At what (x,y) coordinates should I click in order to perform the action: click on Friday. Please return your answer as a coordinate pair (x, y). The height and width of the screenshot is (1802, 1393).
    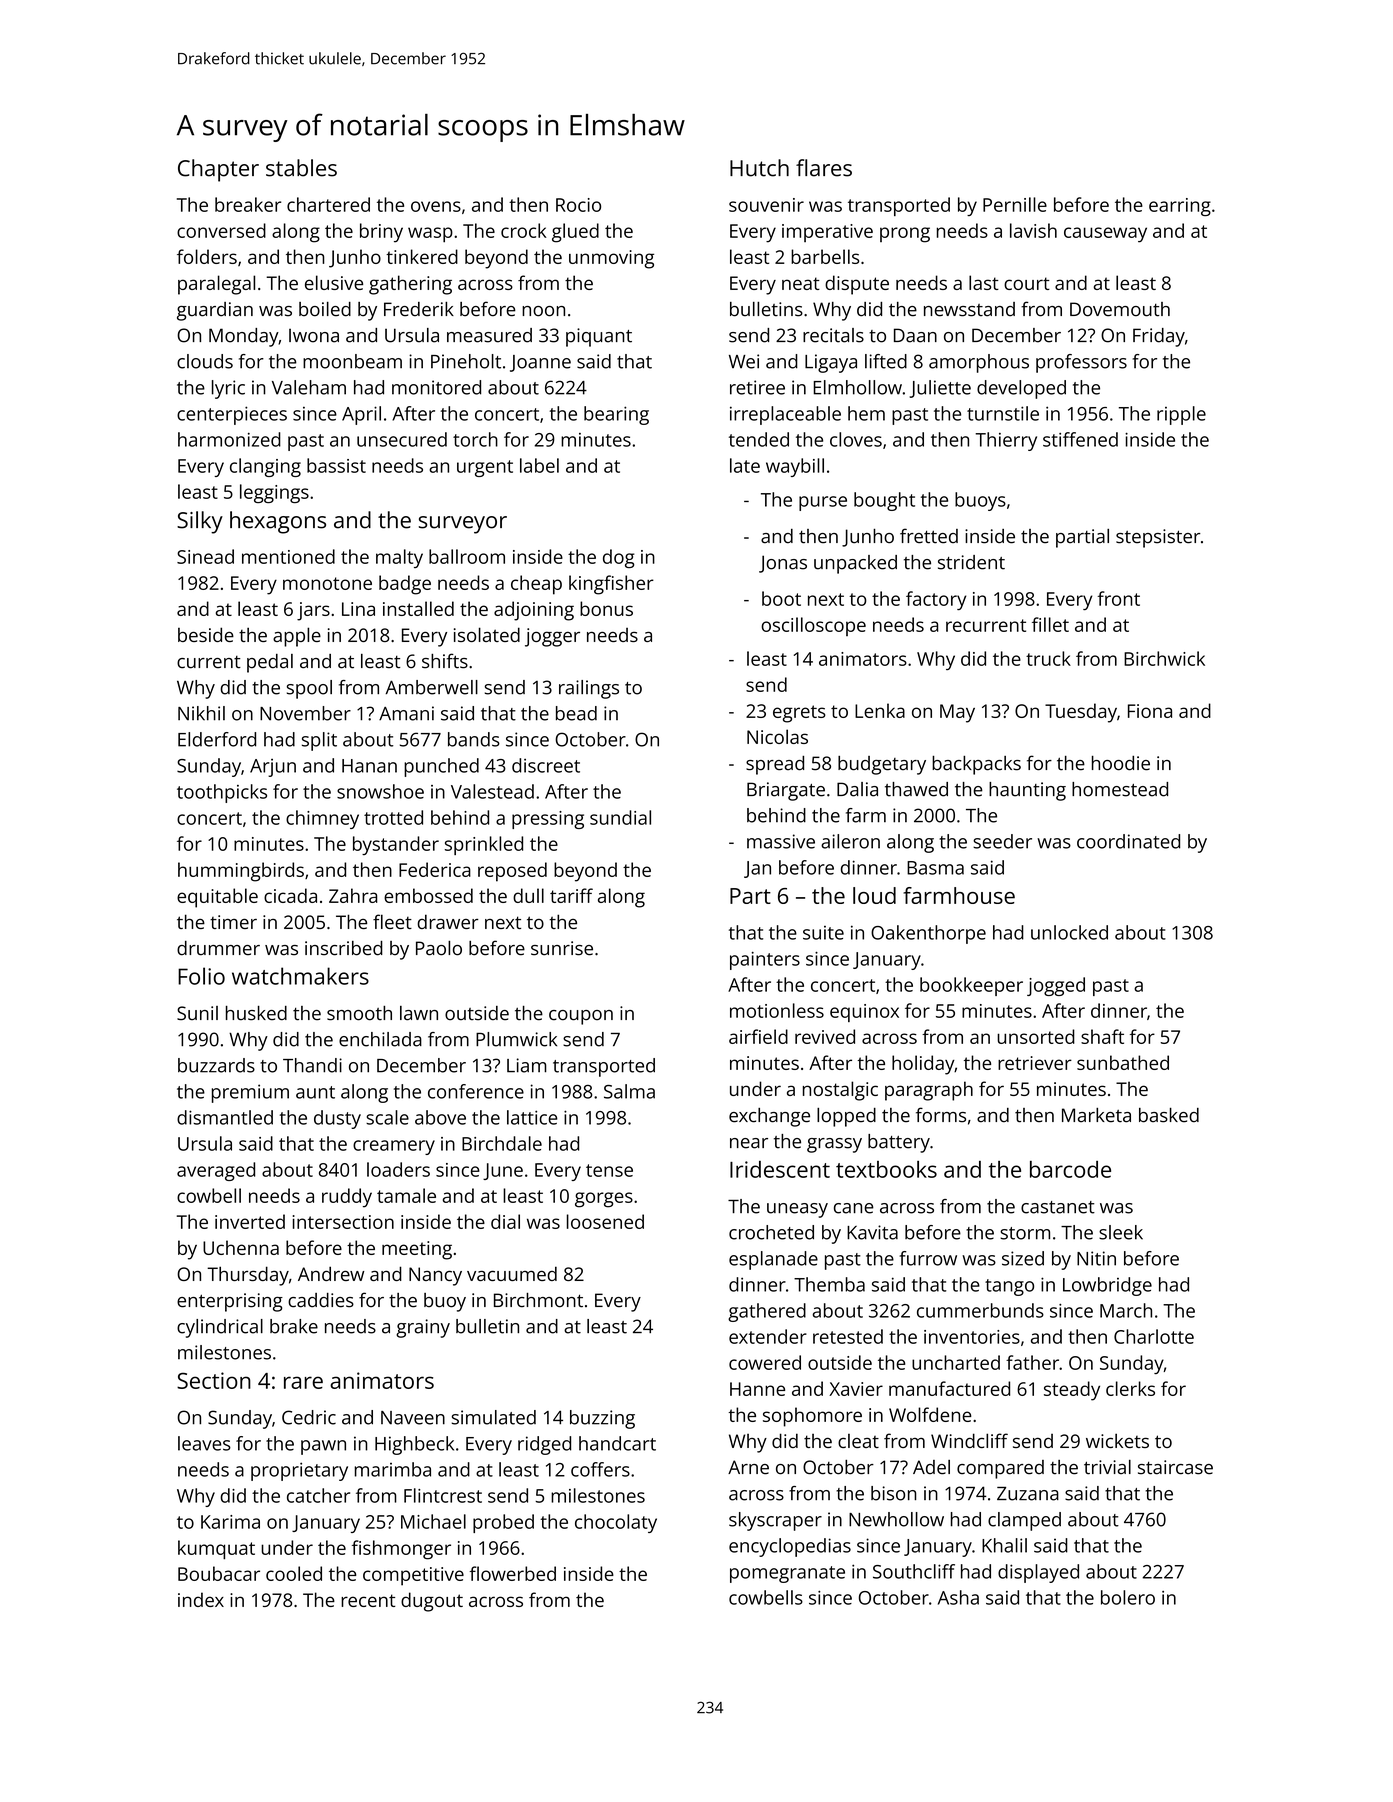
    Looking at the image, I should click on (1159, 337).
